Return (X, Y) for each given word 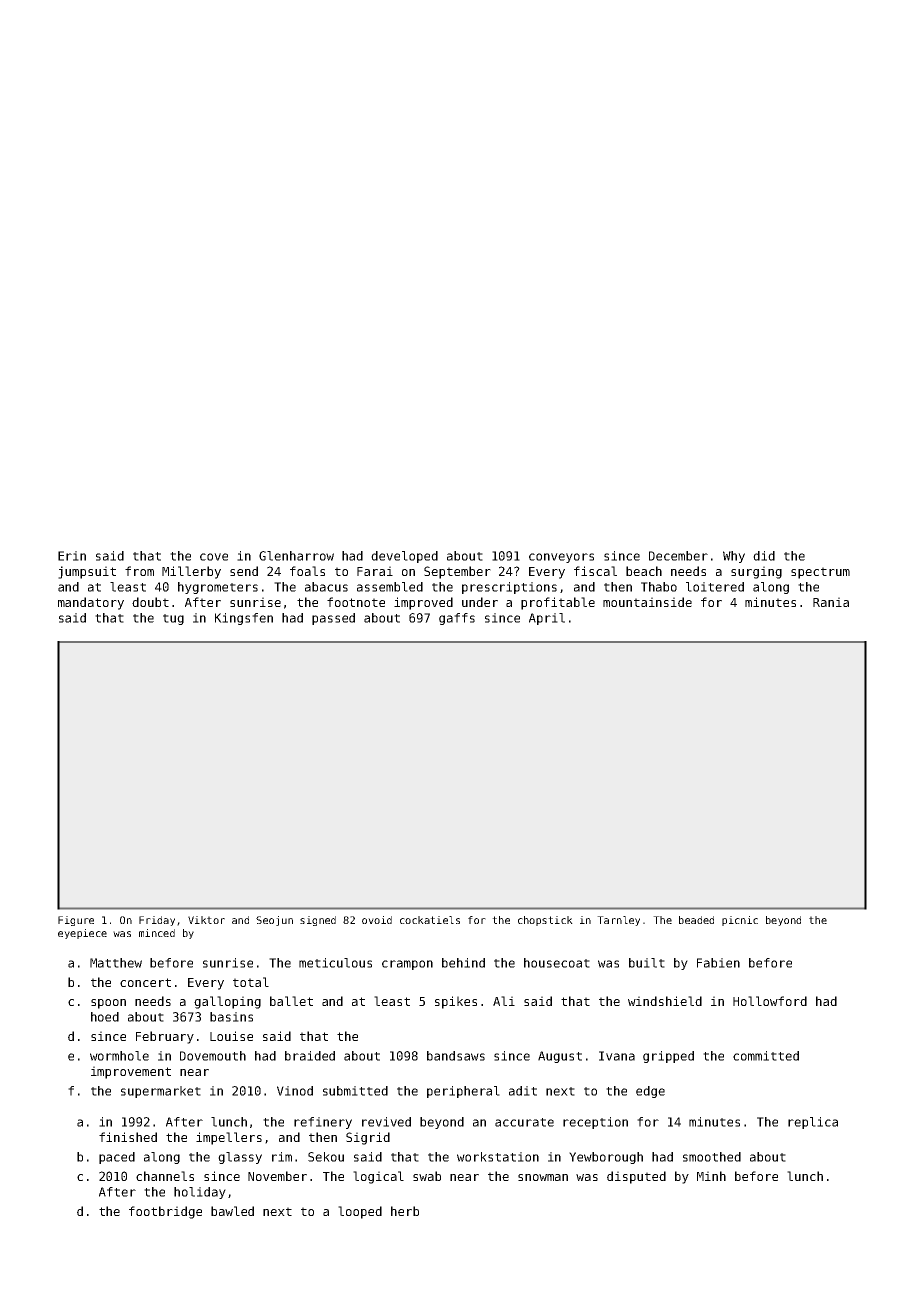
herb (405, 1211)
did (764, 556)
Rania (831, 602)
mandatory (91, 603)
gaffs (457, 619)
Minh (711, 1176)
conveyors (561, 558)
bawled (232, 1211)
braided (310, 1056)
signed (318, 921)
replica (813, 1123)
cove (214, 557)
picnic (740, 921)
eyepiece (82, 934)
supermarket (161, 1092)
